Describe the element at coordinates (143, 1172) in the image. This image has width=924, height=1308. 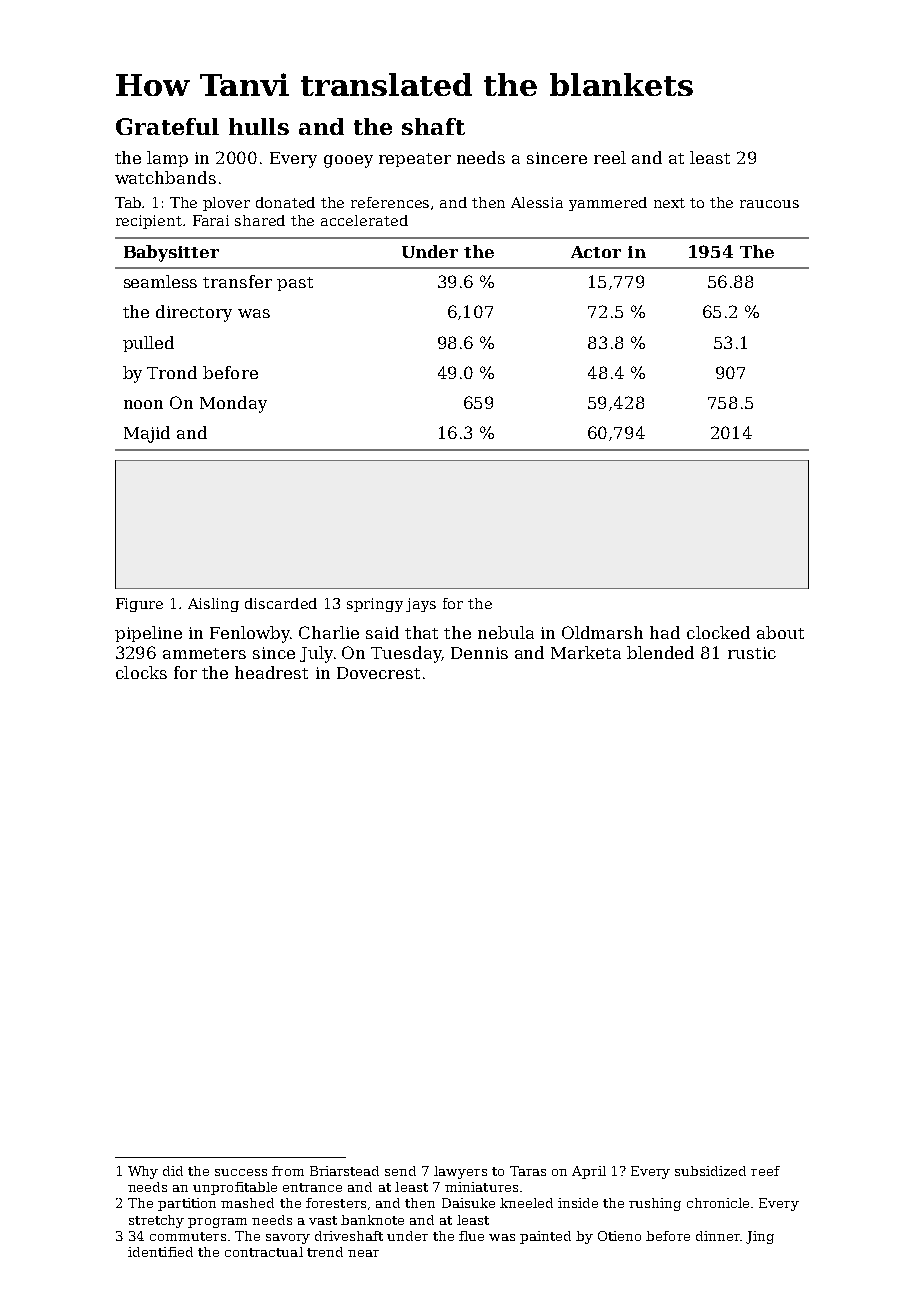
I see `Why` at that location.
